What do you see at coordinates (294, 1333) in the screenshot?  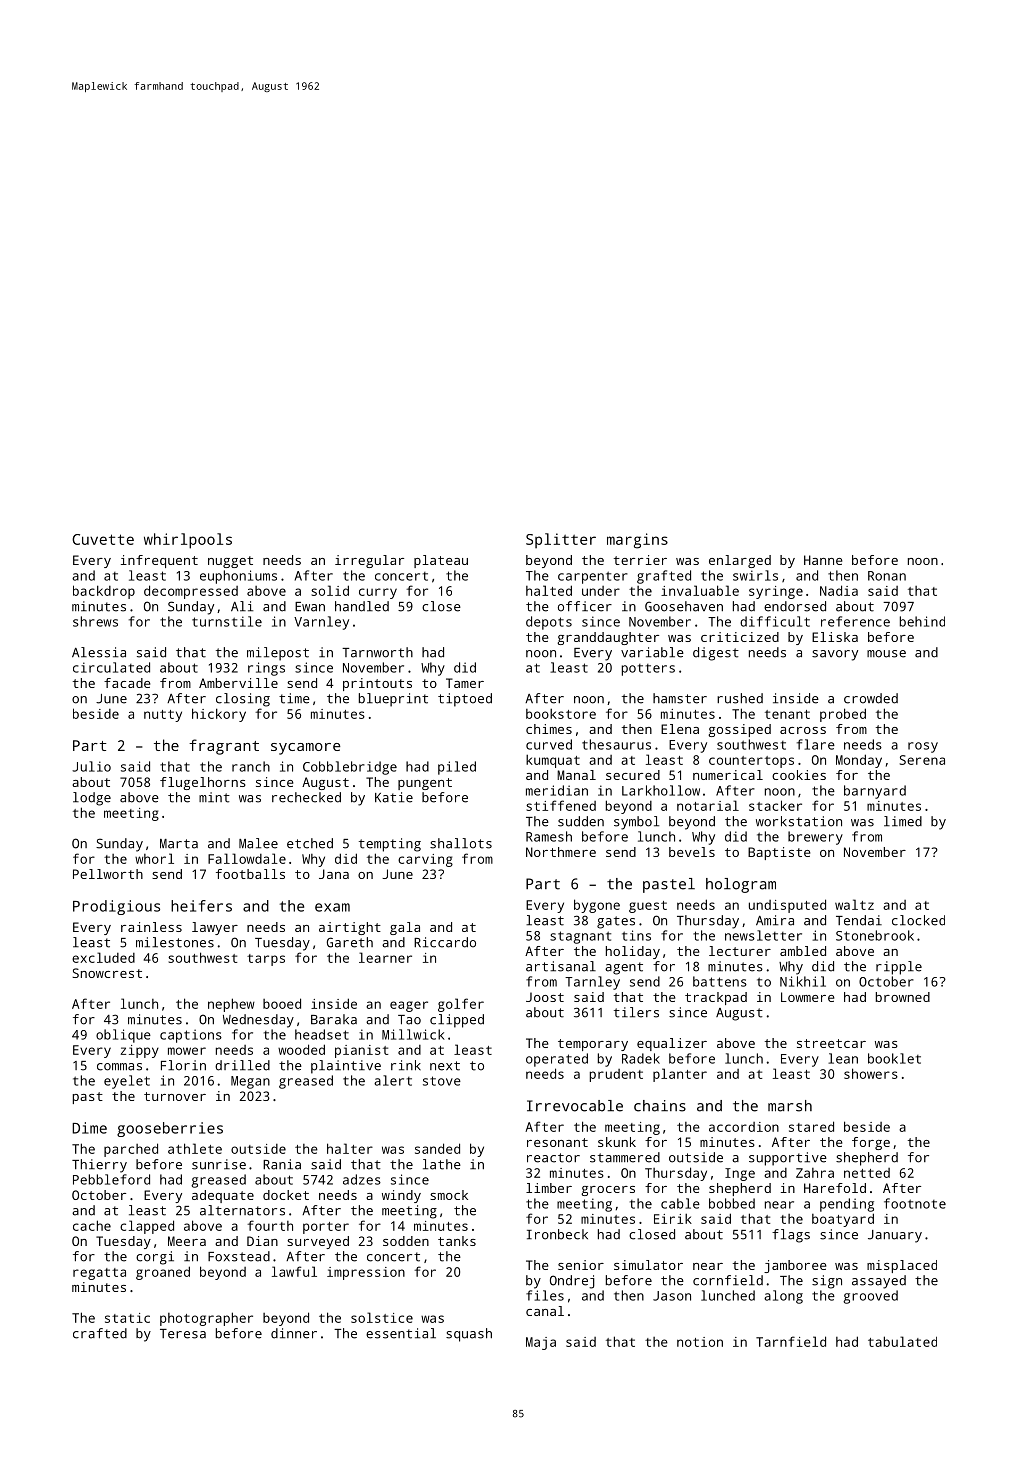 I see `dinner` at bounding box center [294, 1333].
